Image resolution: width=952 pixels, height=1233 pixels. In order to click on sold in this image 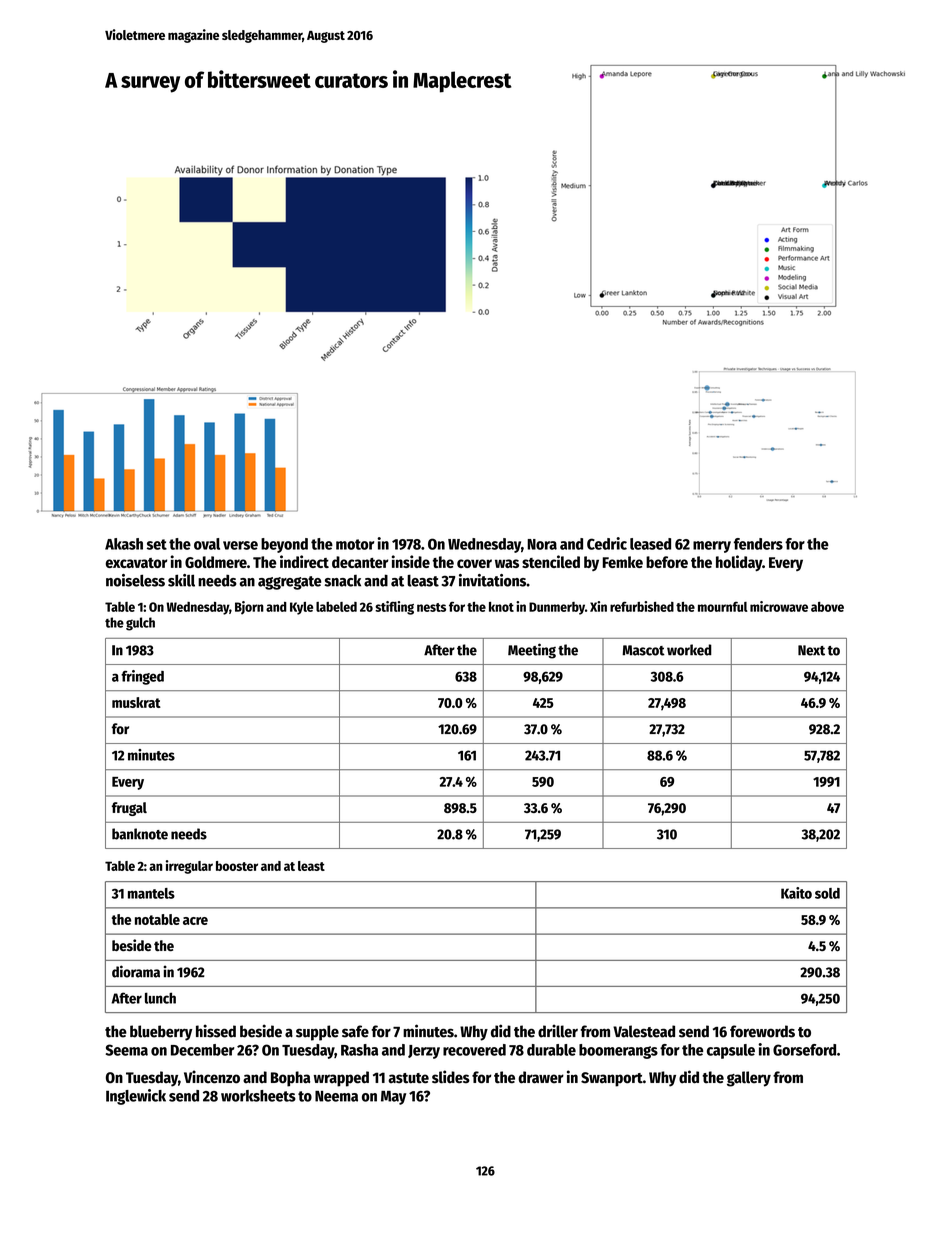, I will do `click(827, 893)`.
